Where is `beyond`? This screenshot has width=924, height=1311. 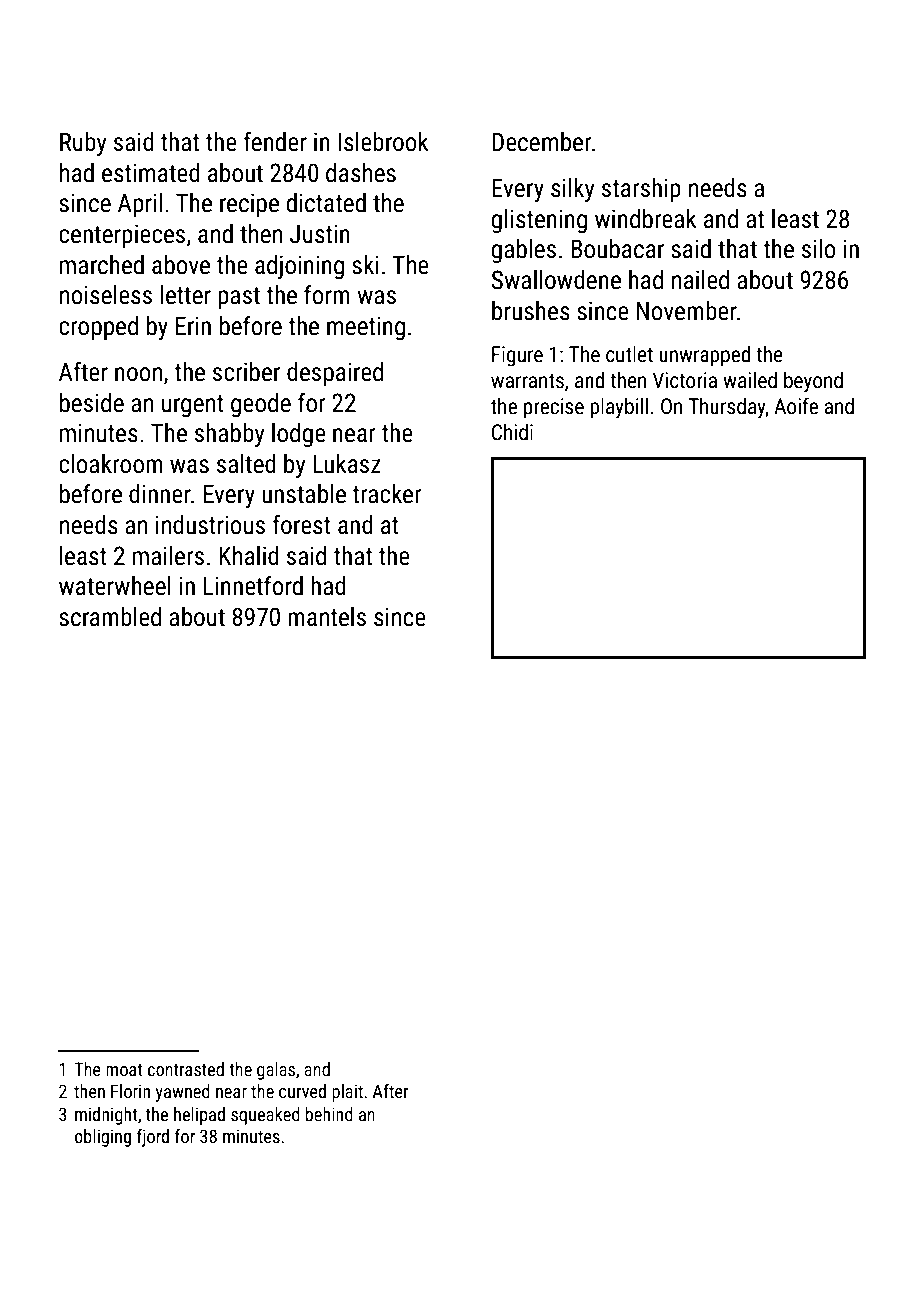 beyond is located at coordinates (813, 382).
